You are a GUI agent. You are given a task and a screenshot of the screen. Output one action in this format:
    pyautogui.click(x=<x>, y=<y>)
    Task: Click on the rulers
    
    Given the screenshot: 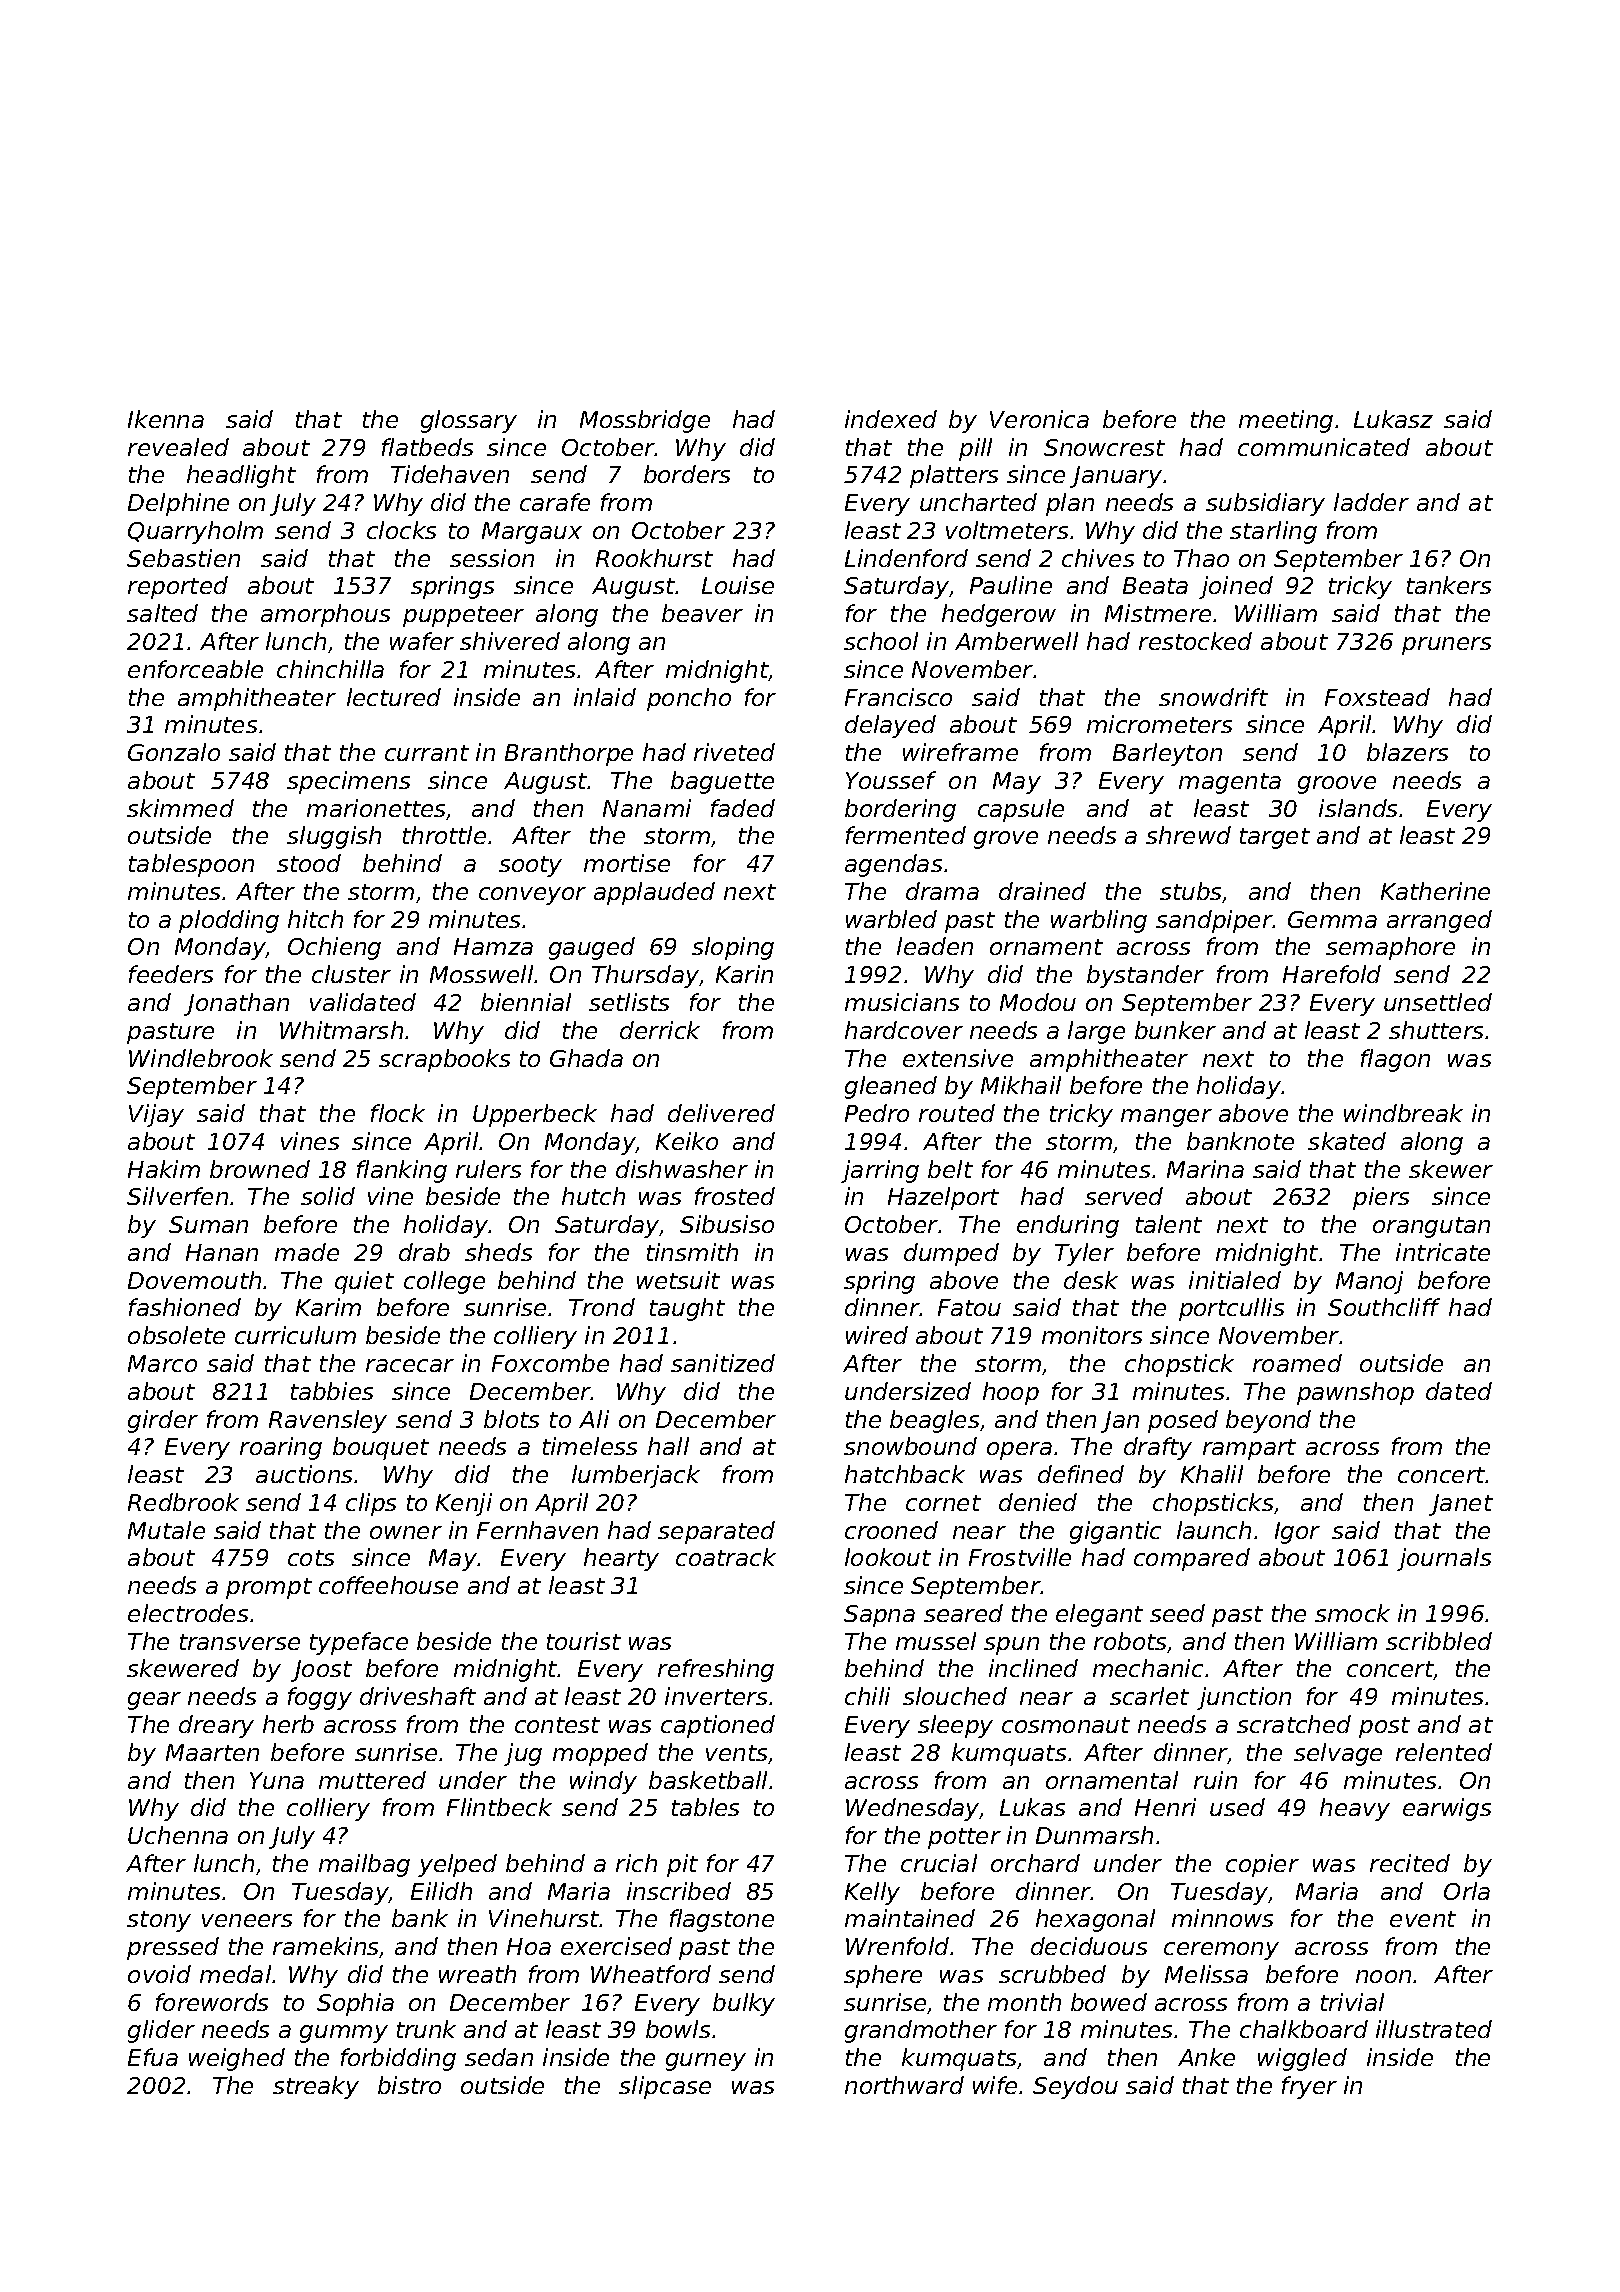 What is the action you would take?
    pyautogui.click(x=488, y=1169)
